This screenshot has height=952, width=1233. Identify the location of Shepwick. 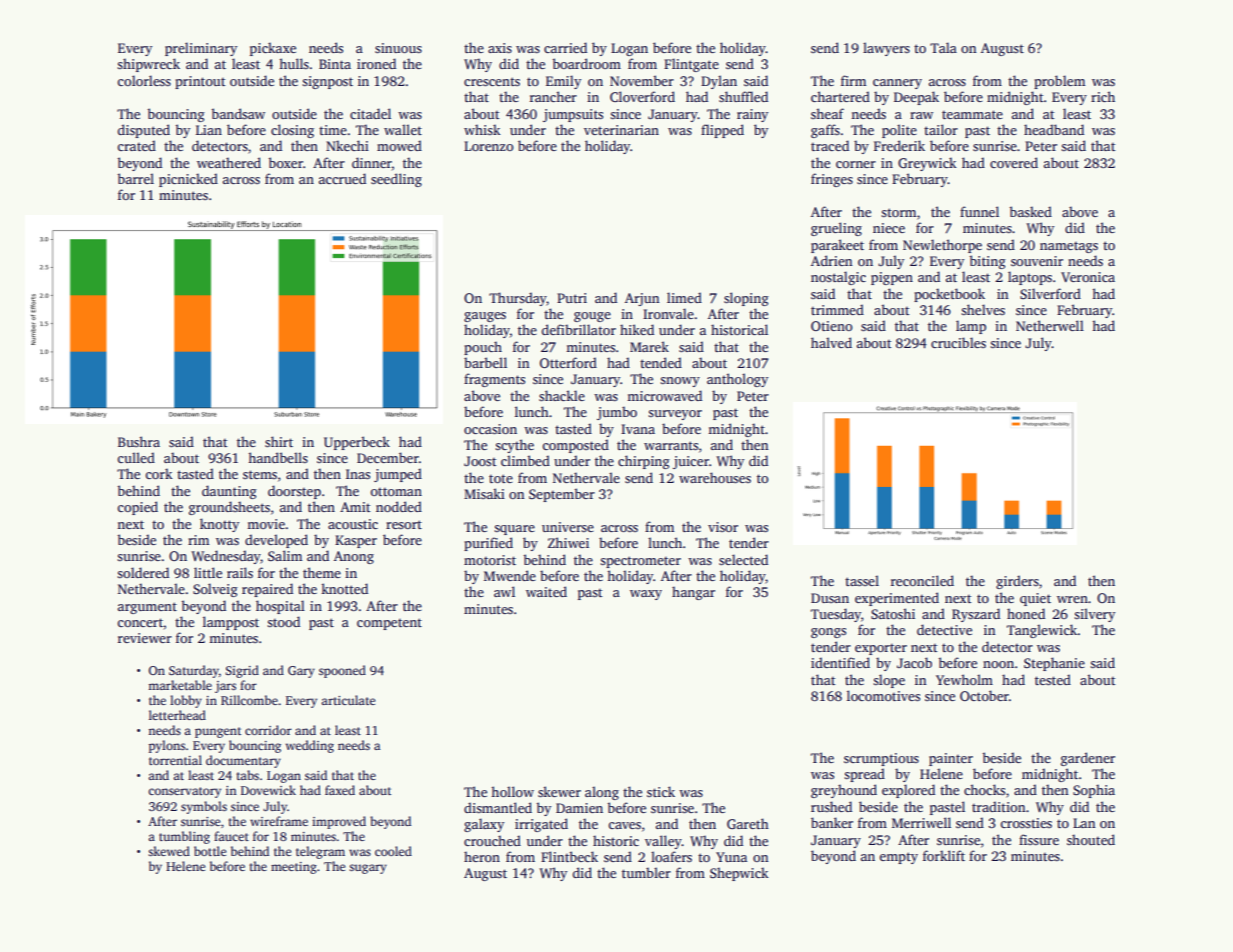
(739, 874).
